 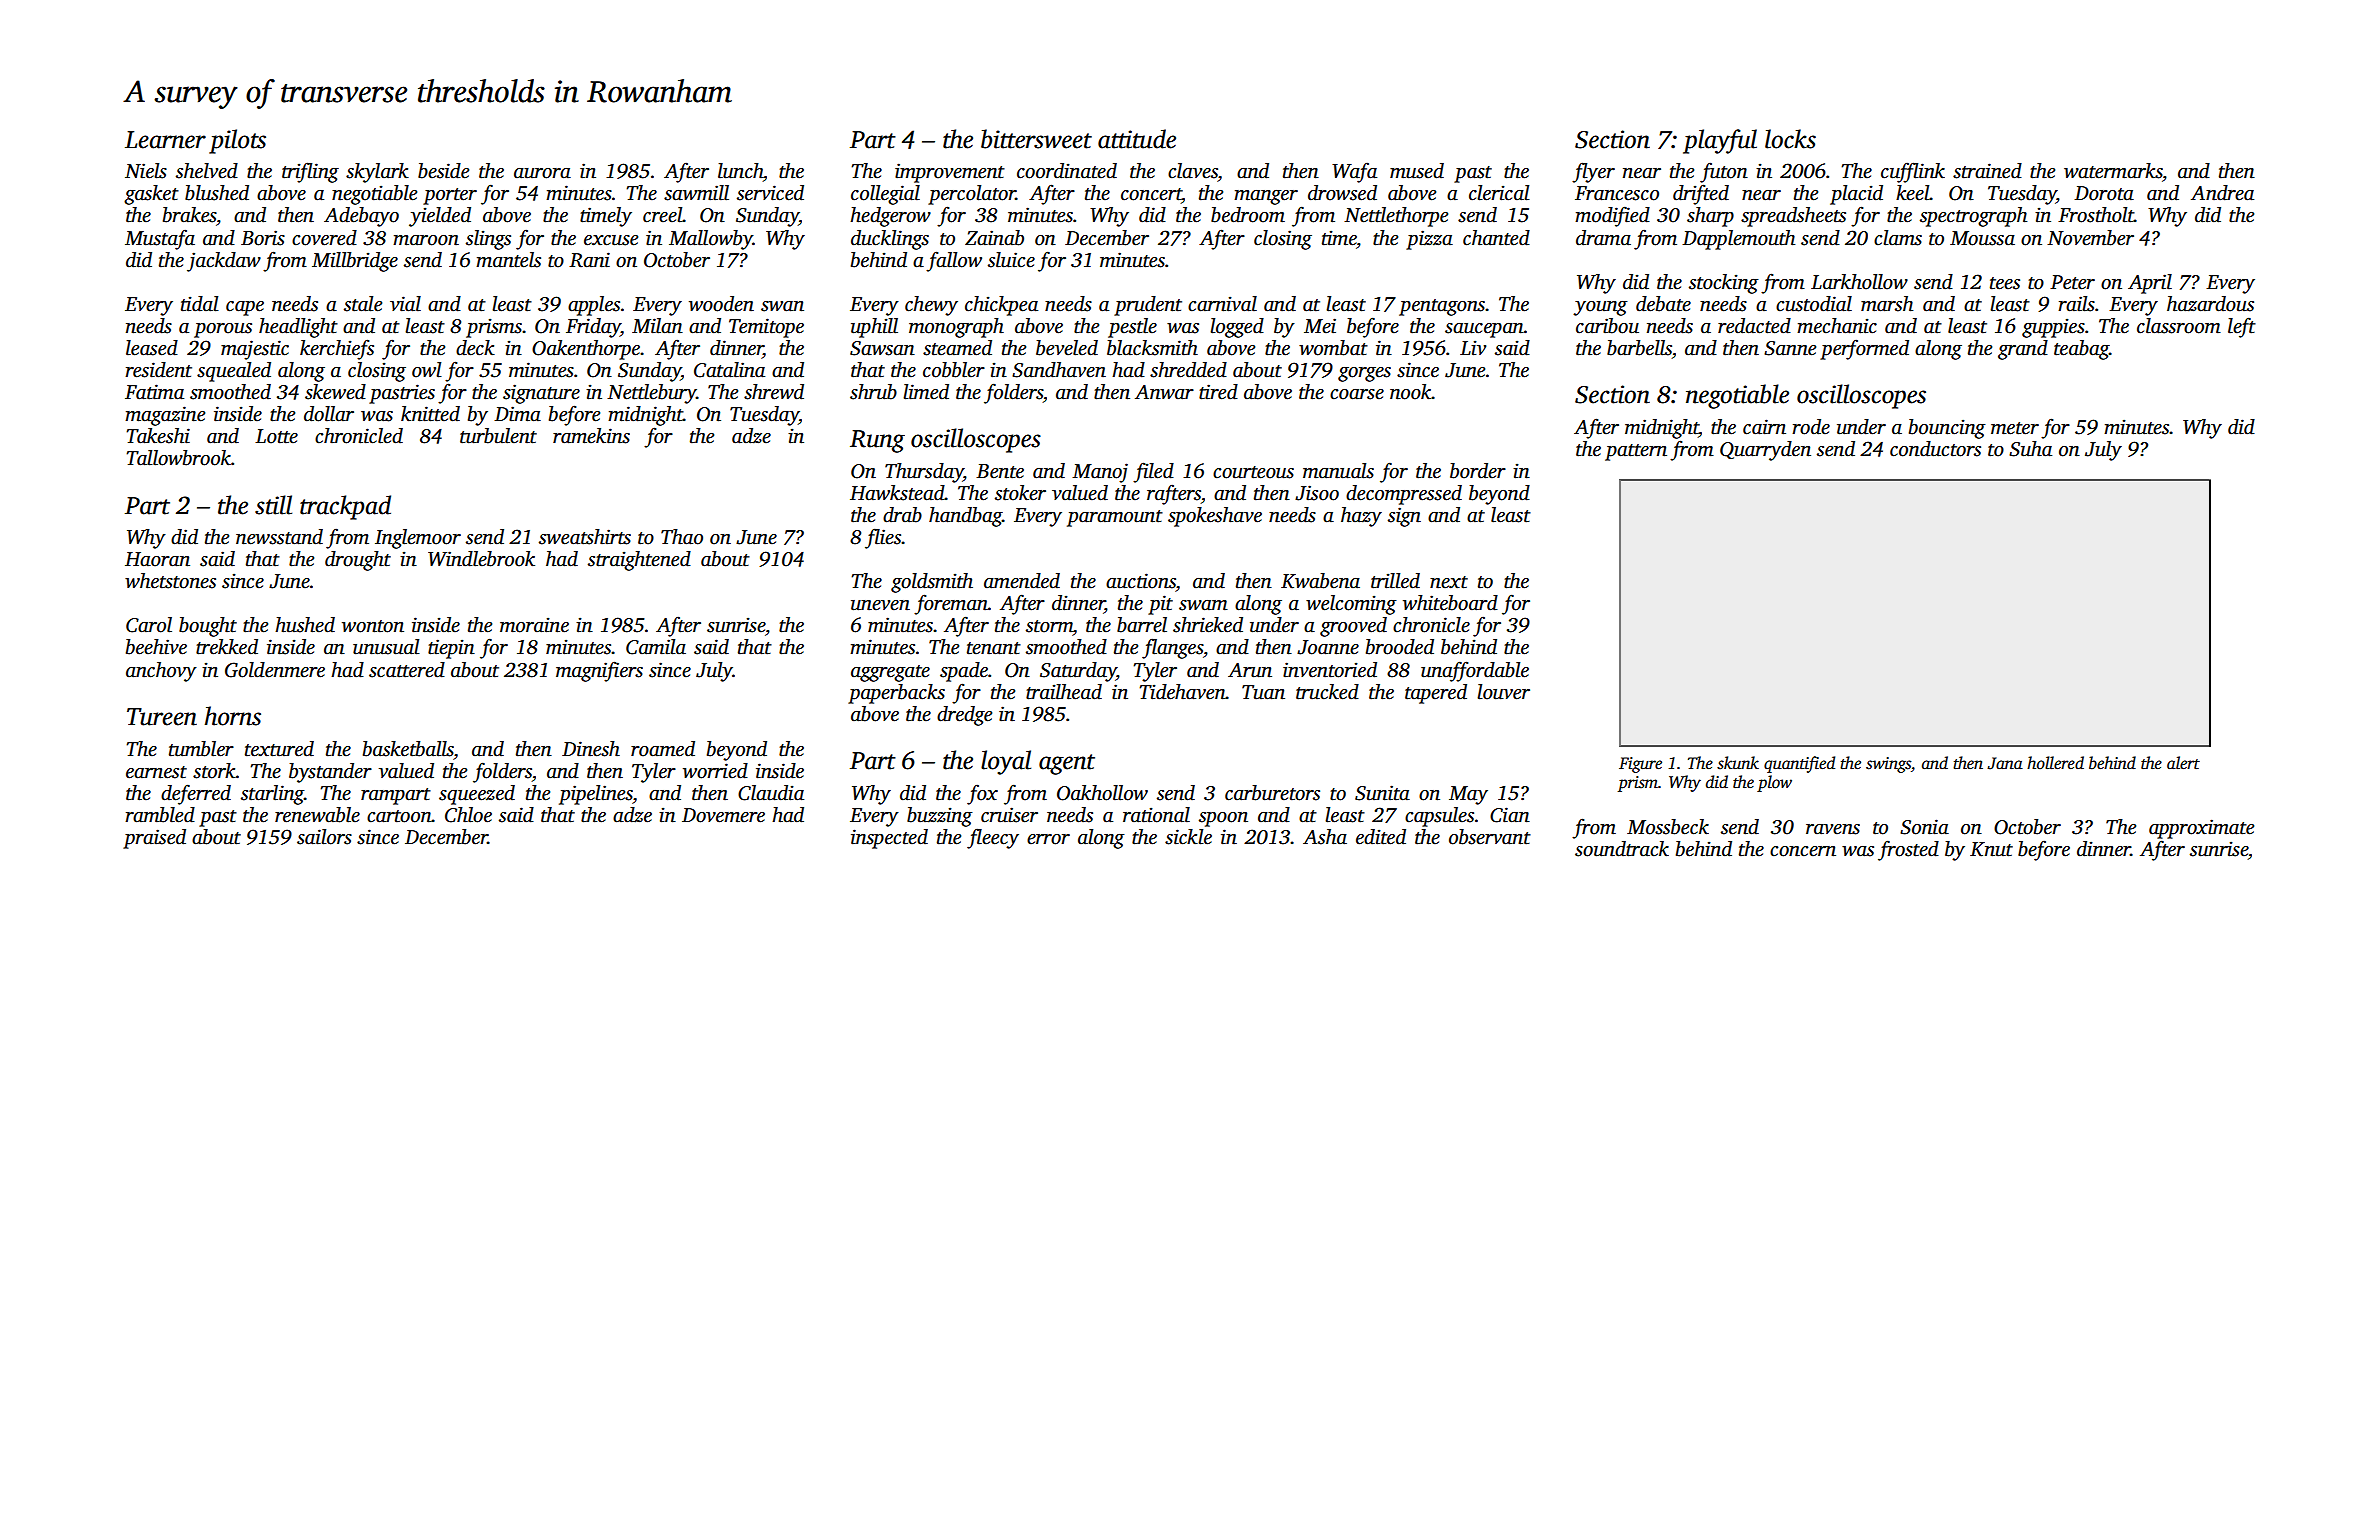 What do you see at coordinates (255, 350) in the image?
I see `majestic` at bounding box center [255, 350].
